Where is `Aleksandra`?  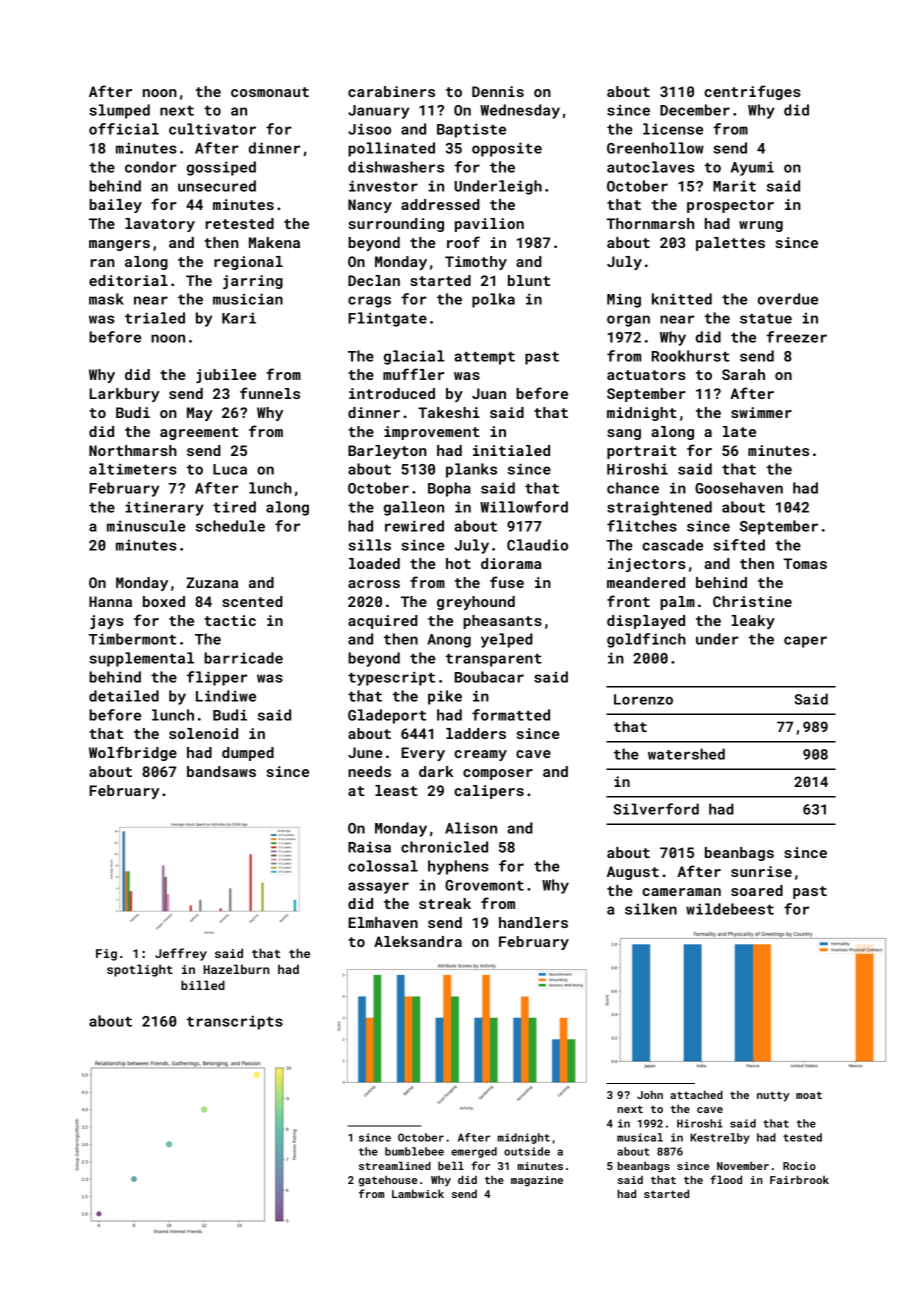
Aleksandra is located at coordinates (418, 941).
